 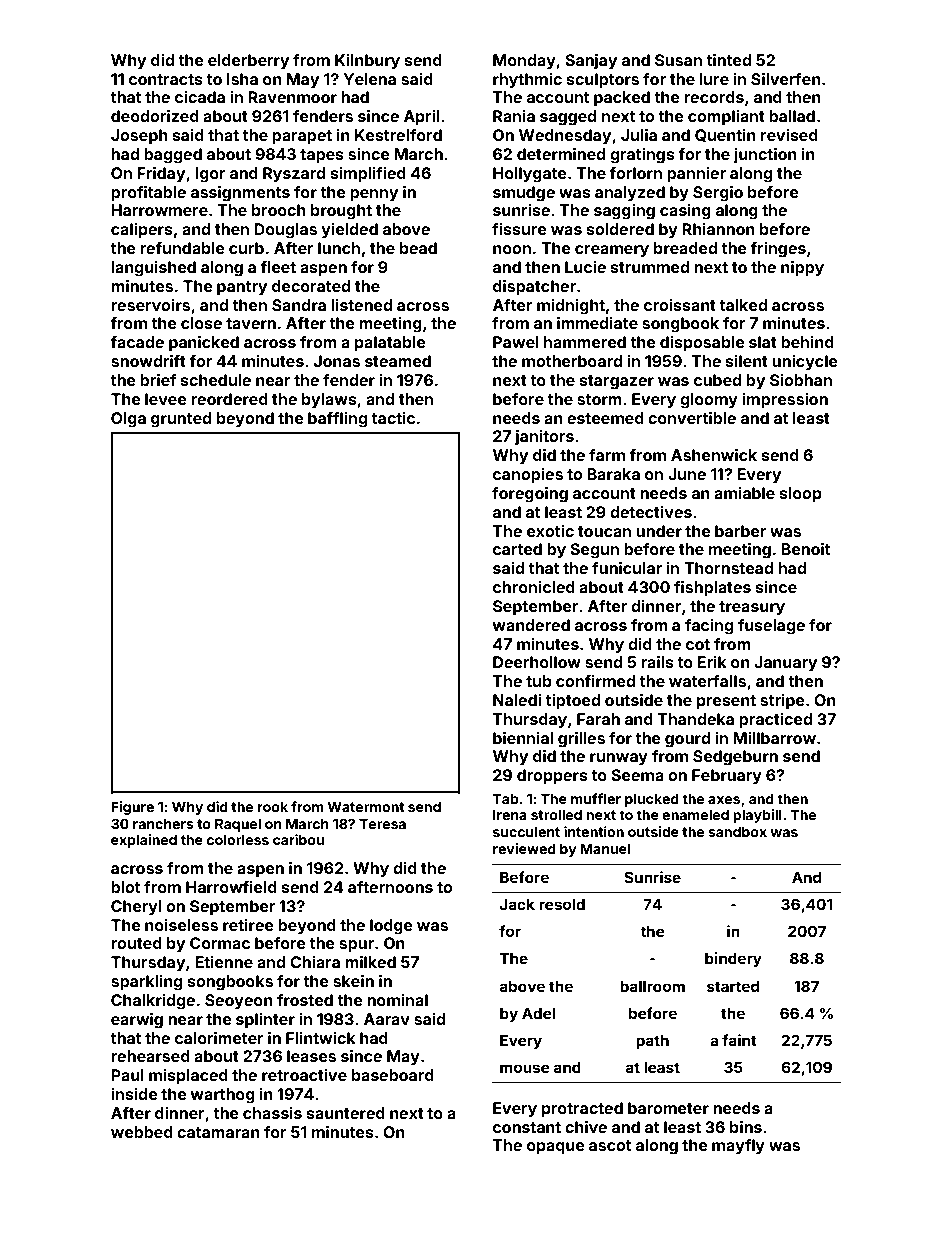 I want to click on caribou, so click(x=298, y=839).
